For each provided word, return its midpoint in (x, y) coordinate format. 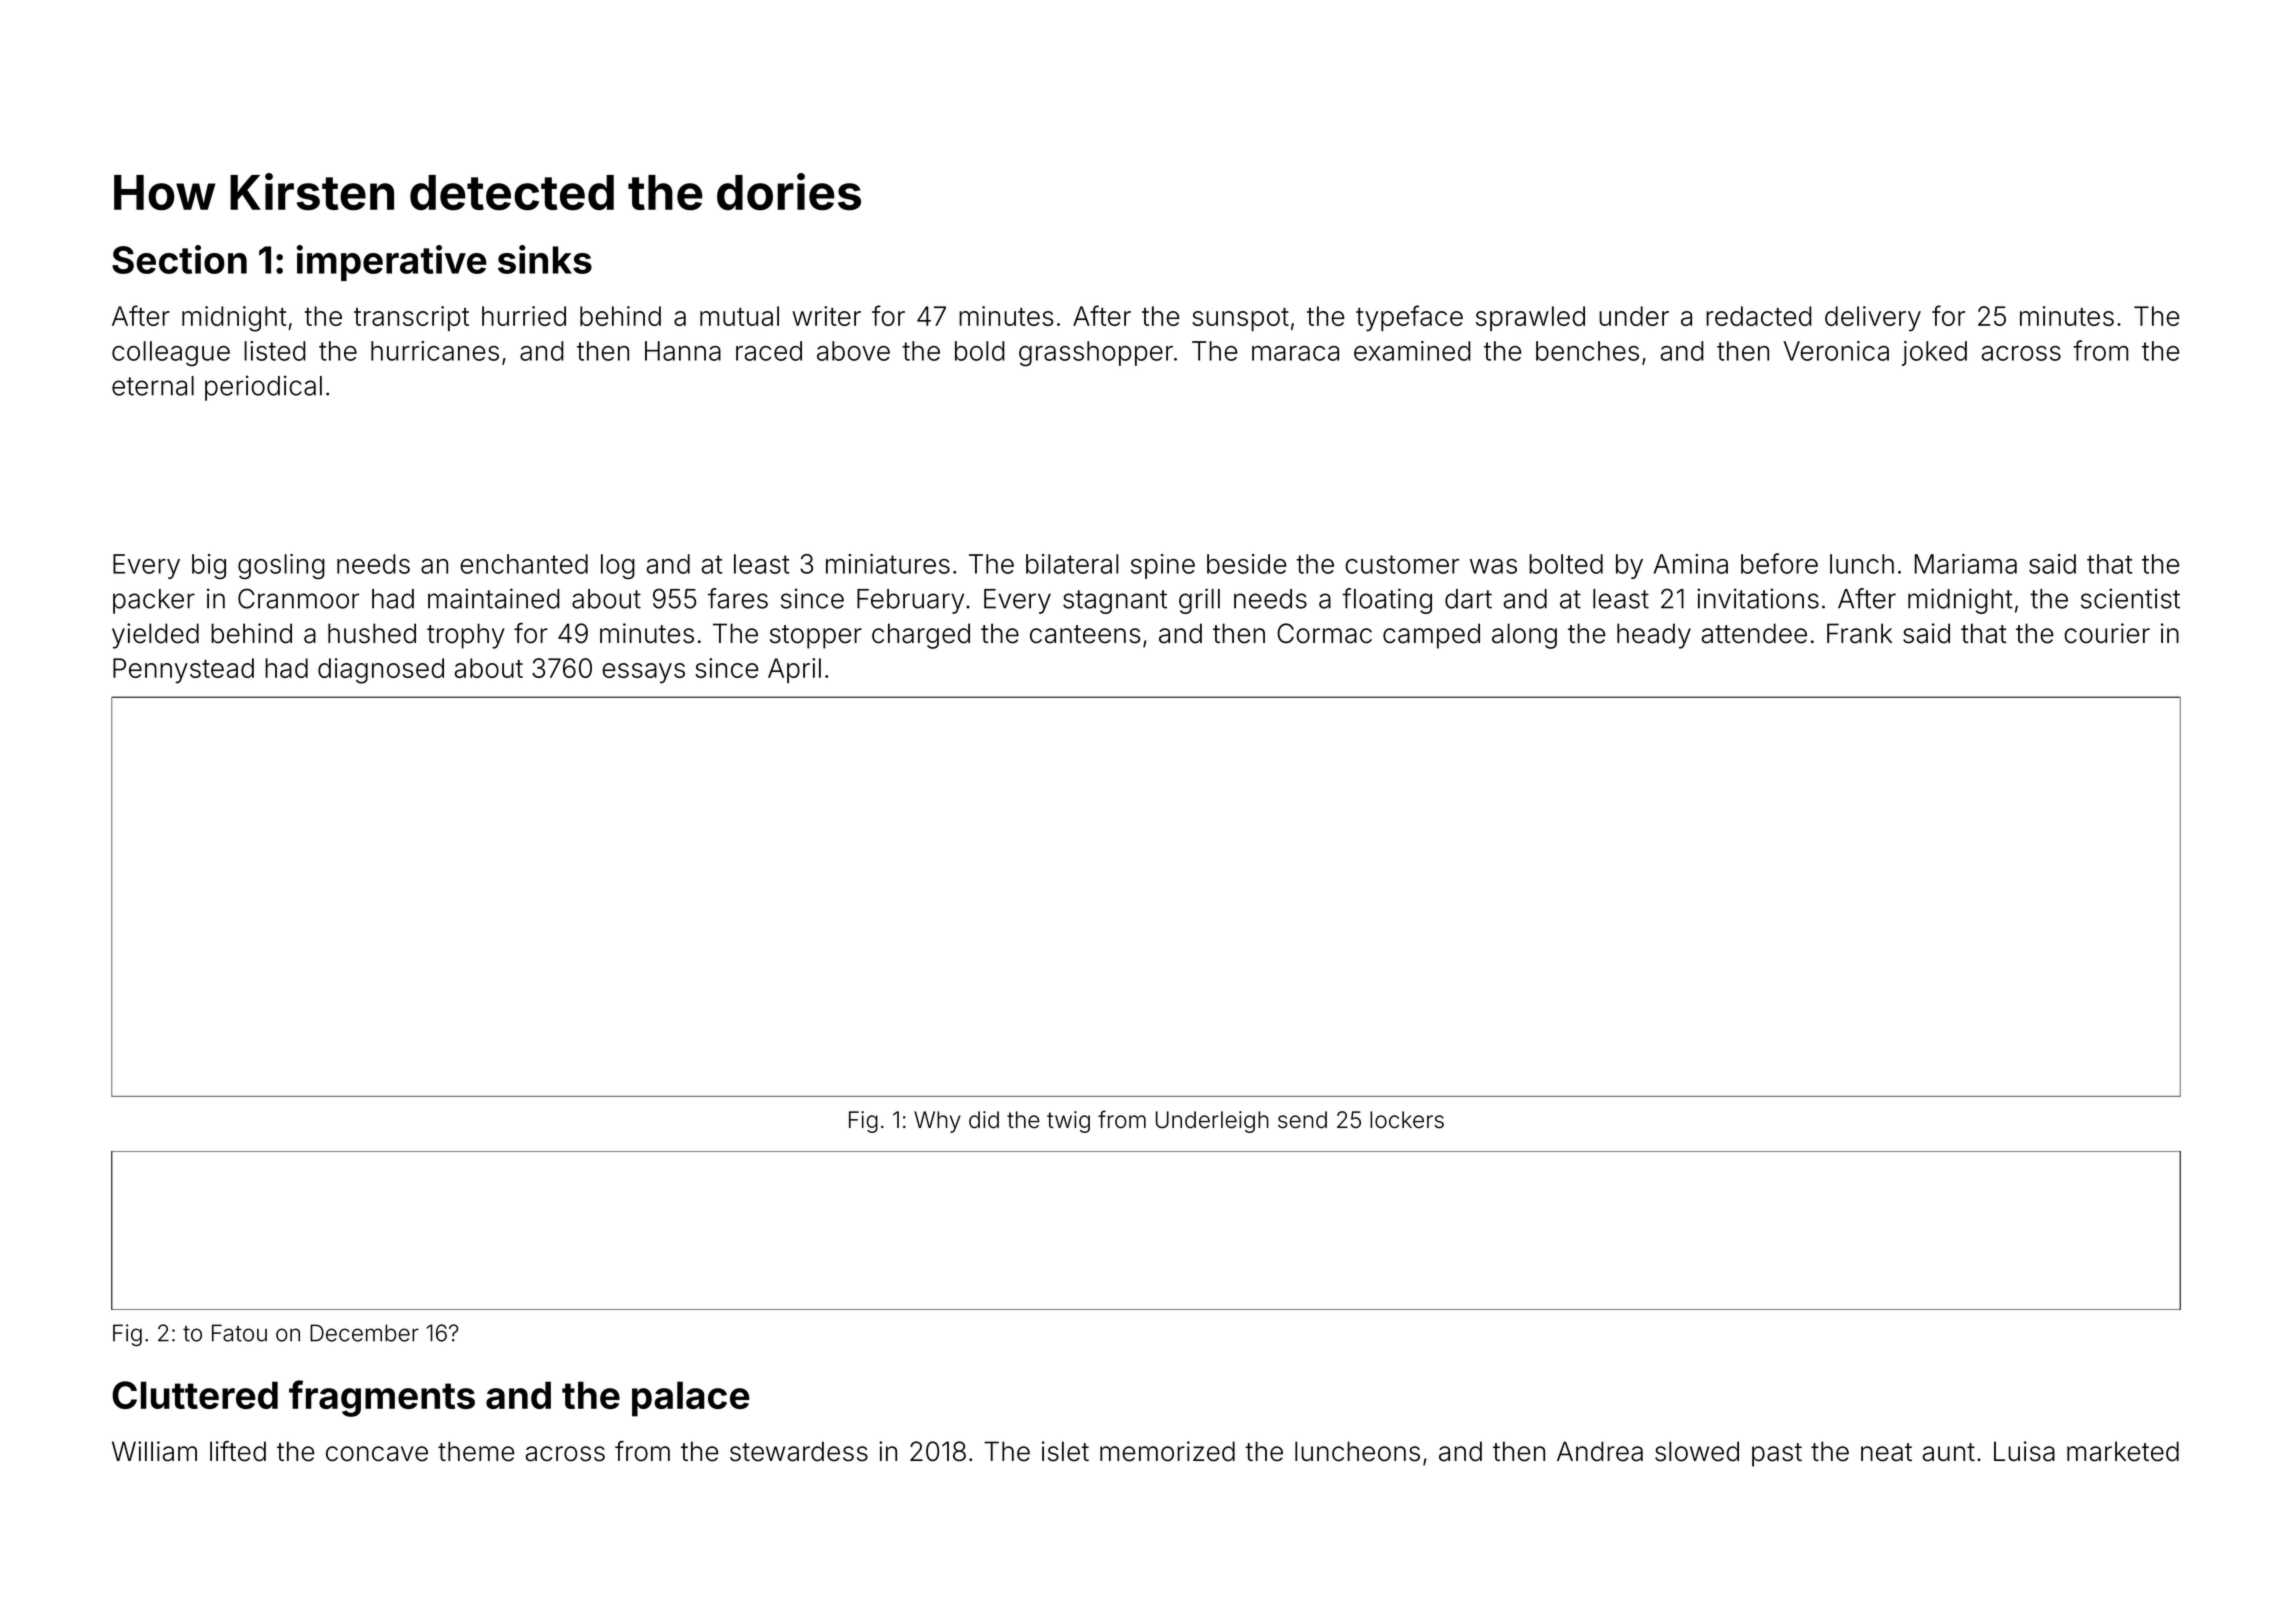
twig (1068, 1122)
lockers (1407, 1120)
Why (937, 1122)
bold (980, 351)
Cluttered (195, 1395)
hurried (524, 316)
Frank (1859, 633)
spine (1163, 566)
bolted (1566, 564)
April (794, 670)
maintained (494, 598)
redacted (1759, 316)
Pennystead (183, 671)
